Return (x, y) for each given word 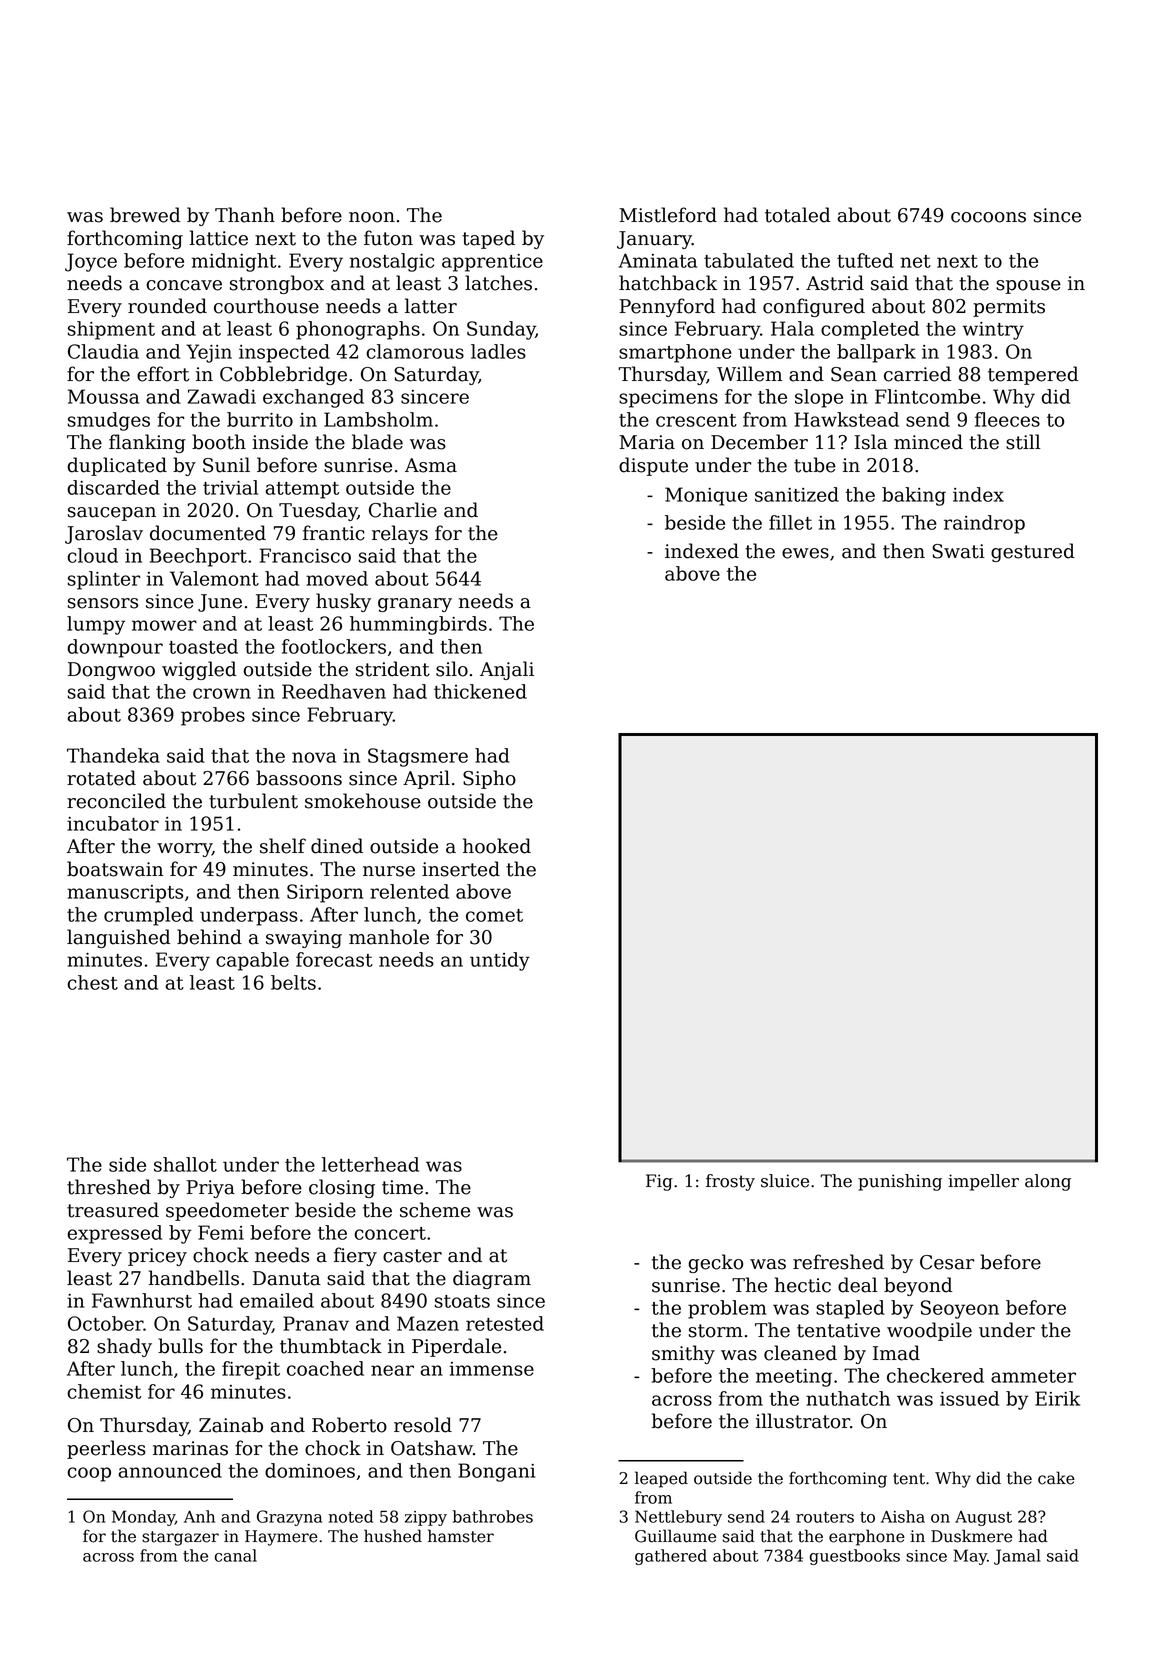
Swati (958, 551)
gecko (715, 1263)
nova (314, 757)
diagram (492, 1279)
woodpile (929, 1331)
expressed (114, 1234)
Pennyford (667, 307)
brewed (145, 215)
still (1023, 442)
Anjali (507, 670)
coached (325, 1368)
